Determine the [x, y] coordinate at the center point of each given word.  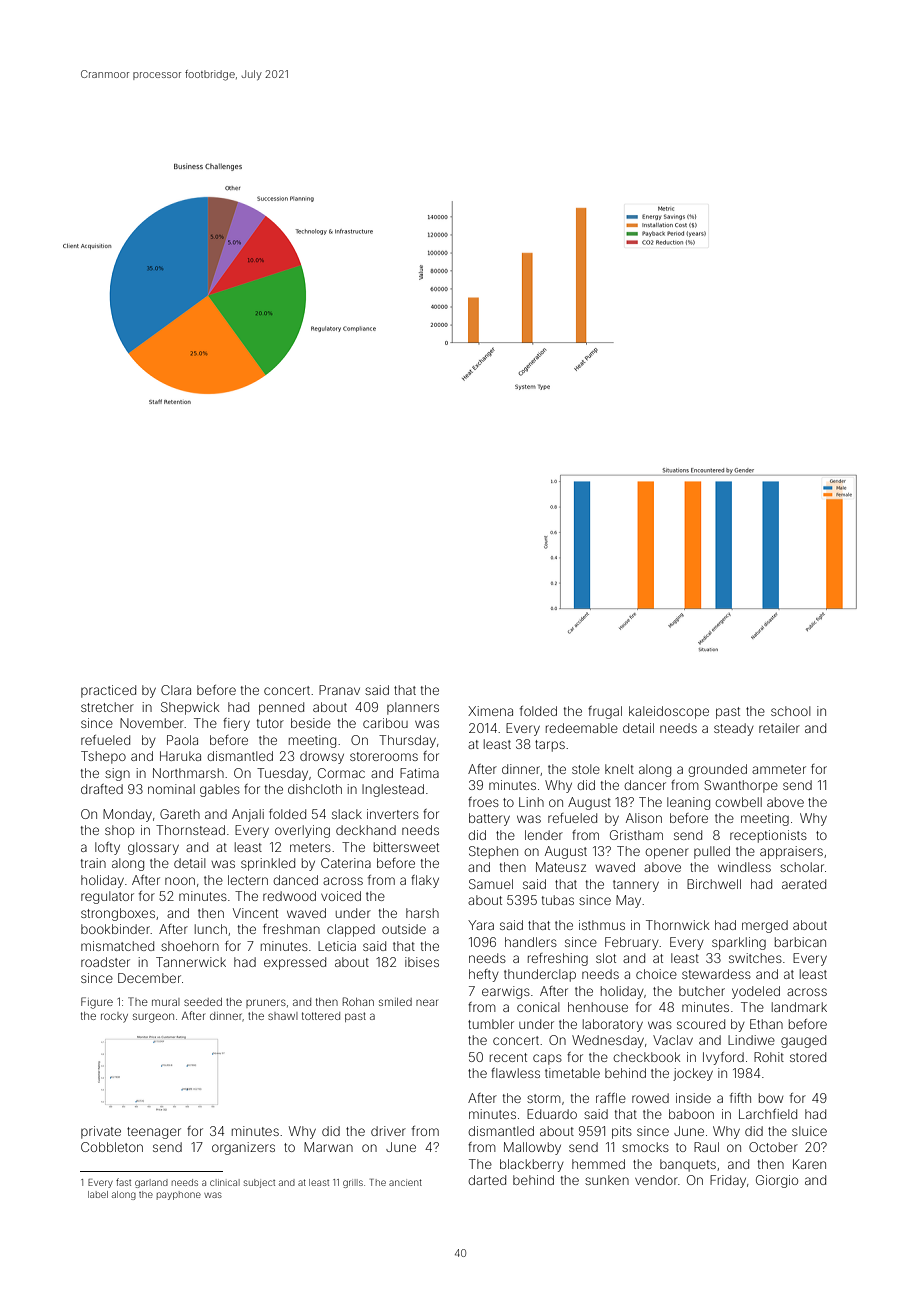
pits [622, 1132]
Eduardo [552, 1114]
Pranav [339, 690]
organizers [243, 1148]
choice [656, 974]
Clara [176, 690]
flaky [425, 881]
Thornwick [677, 925]
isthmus [602, 925]
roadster [105, 962]
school [790, 711]
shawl [283, 1016]
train [93, 863]
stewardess [716, 974]
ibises [422, 962]
